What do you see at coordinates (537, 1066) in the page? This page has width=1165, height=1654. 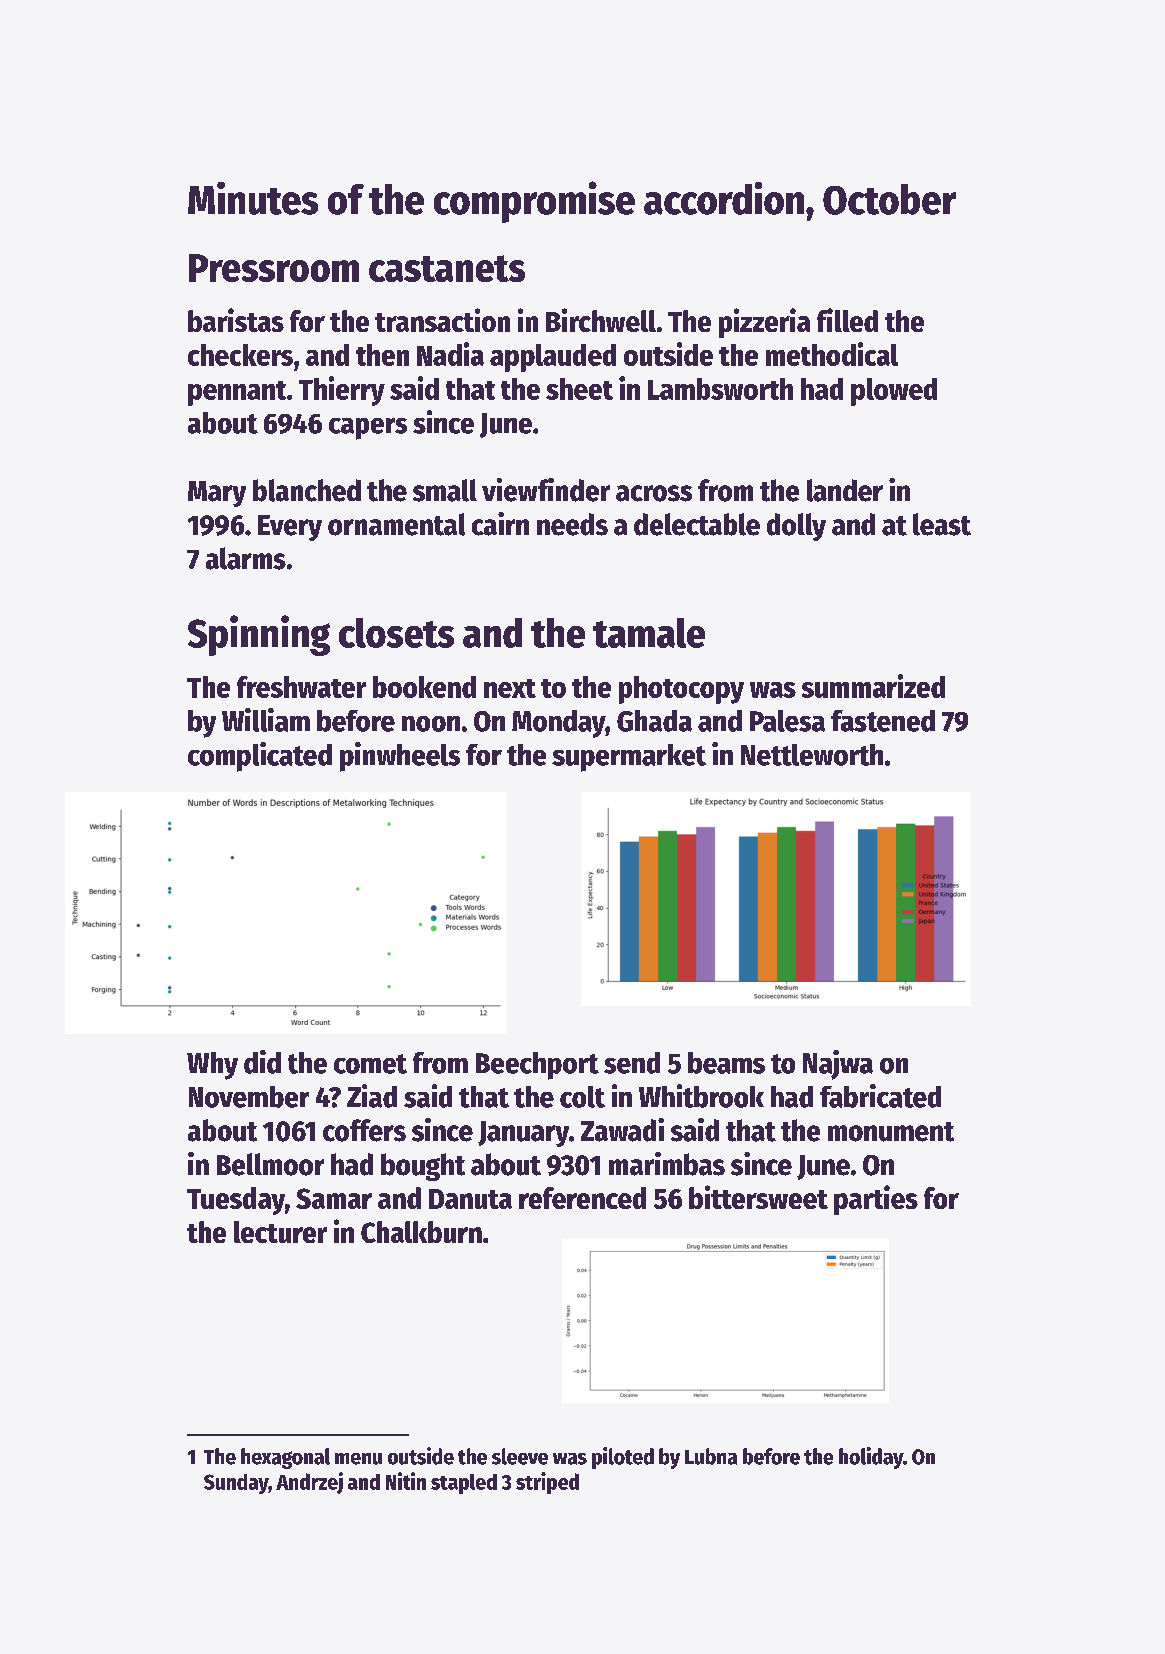 I see `Beechport` at bounding box center [537, 1066].
